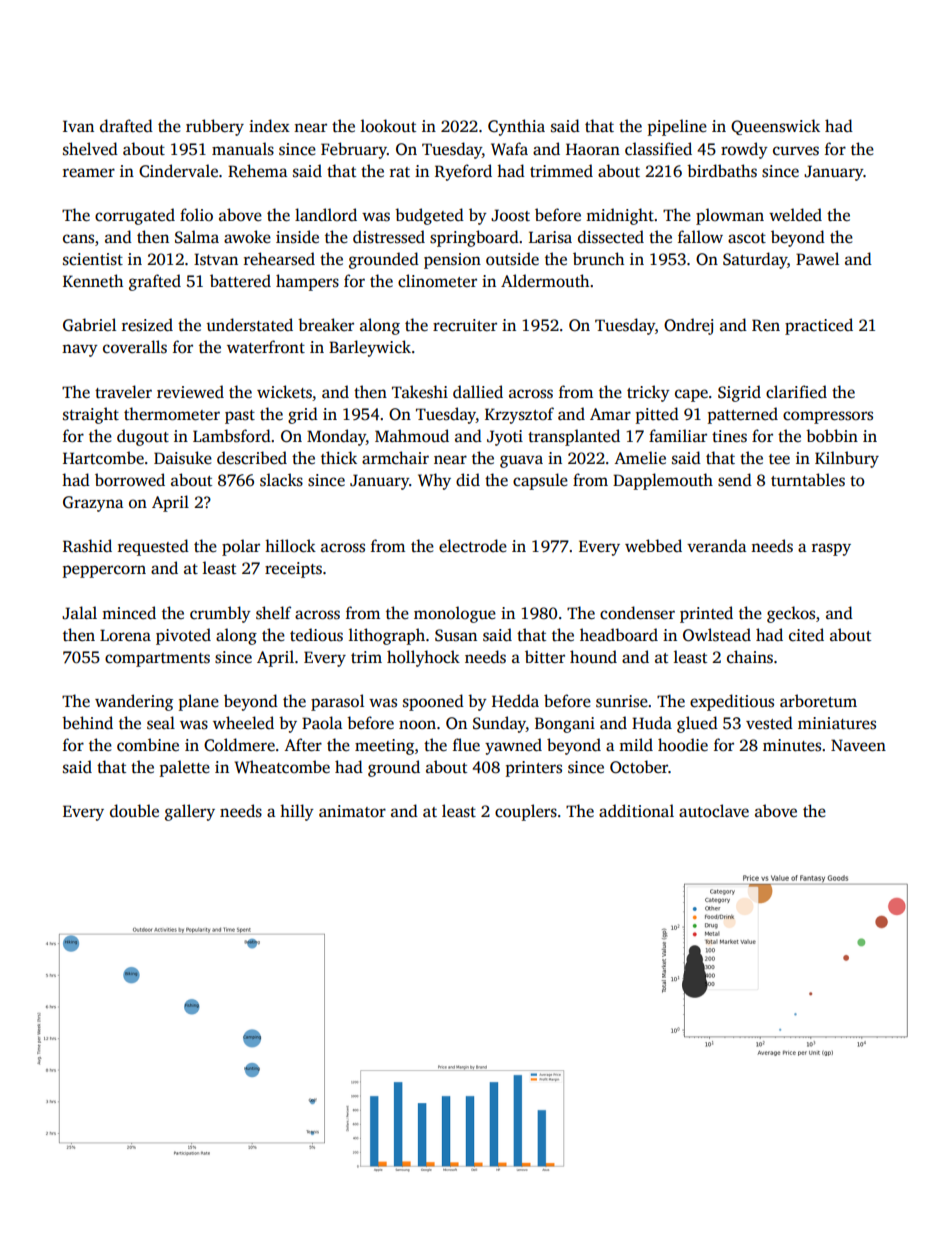 This screenshot has height=1233, width=952. I want to click on manuals, so click(243, 149).
